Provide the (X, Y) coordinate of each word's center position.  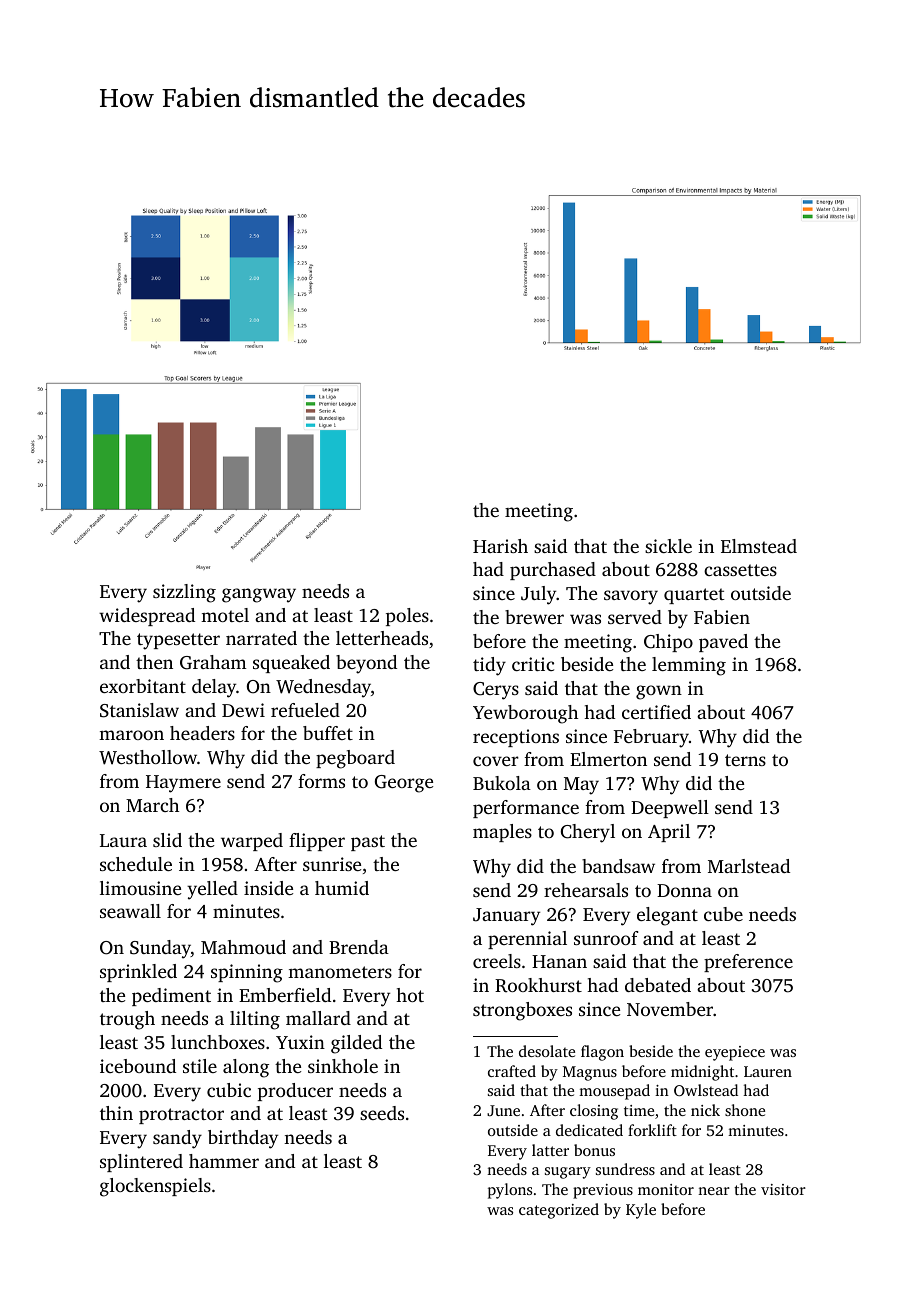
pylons (510, 1191)
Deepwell (670, 809)
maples (502, 833)
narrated (261, 638)
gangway (259, 595)
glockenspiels (155, 1187)
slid (167, 840)
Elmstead (759, 546)
